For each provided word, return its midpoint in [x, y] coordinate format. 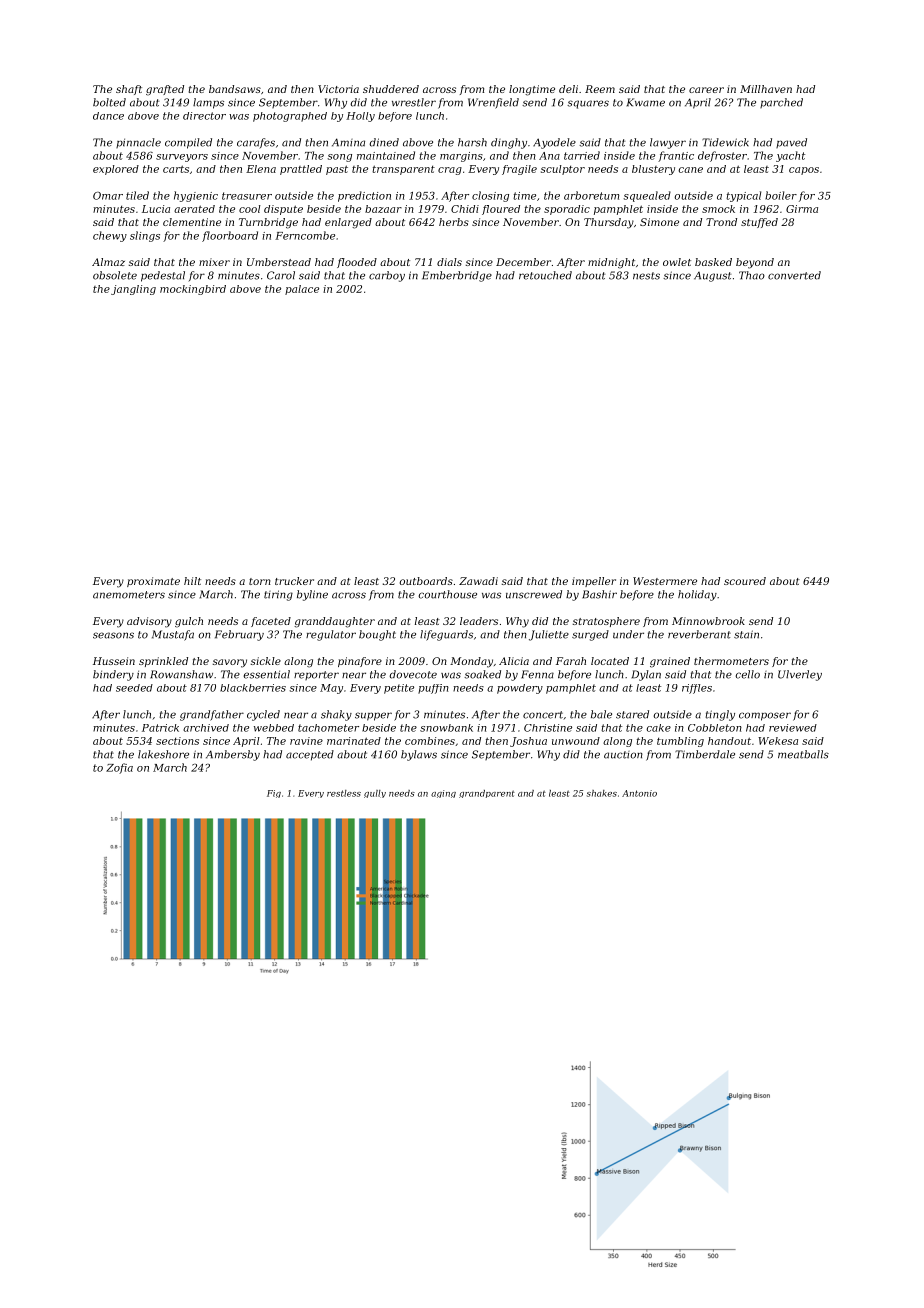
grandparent [487, 794]
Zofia [119, 768]
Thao [752, 275]
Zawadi [478, 581]
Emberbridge [457, 276]
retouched [545, 275]
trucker [294, 581]
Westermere [665, 581]
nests [646, 276]
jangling [133, 290]
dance [108, 116]
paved [791, 143]
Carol [281, 275]
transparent [403, 170]
